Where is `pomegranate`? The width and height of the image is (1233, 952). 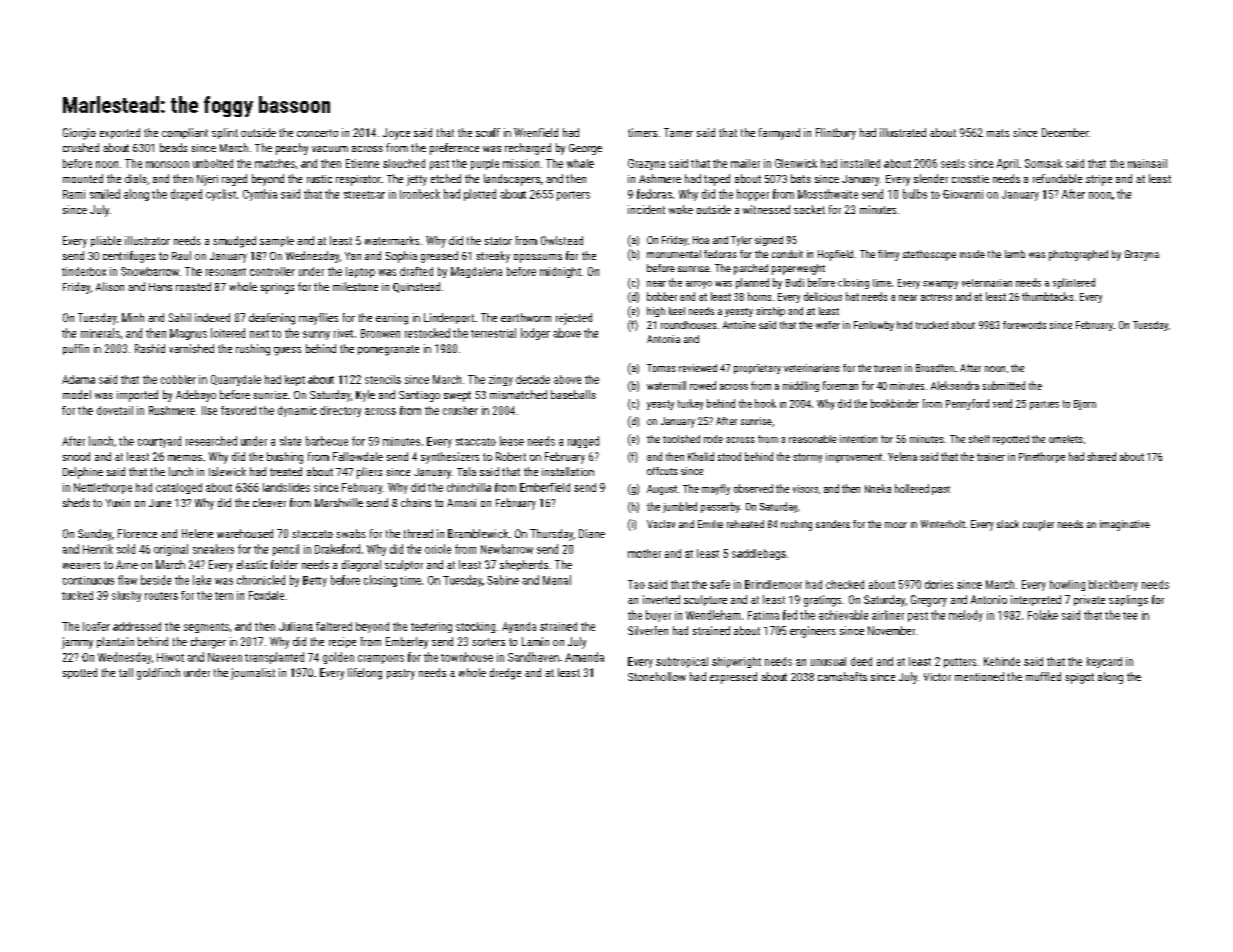 pomegranate is located at coordinates (388, 350).
